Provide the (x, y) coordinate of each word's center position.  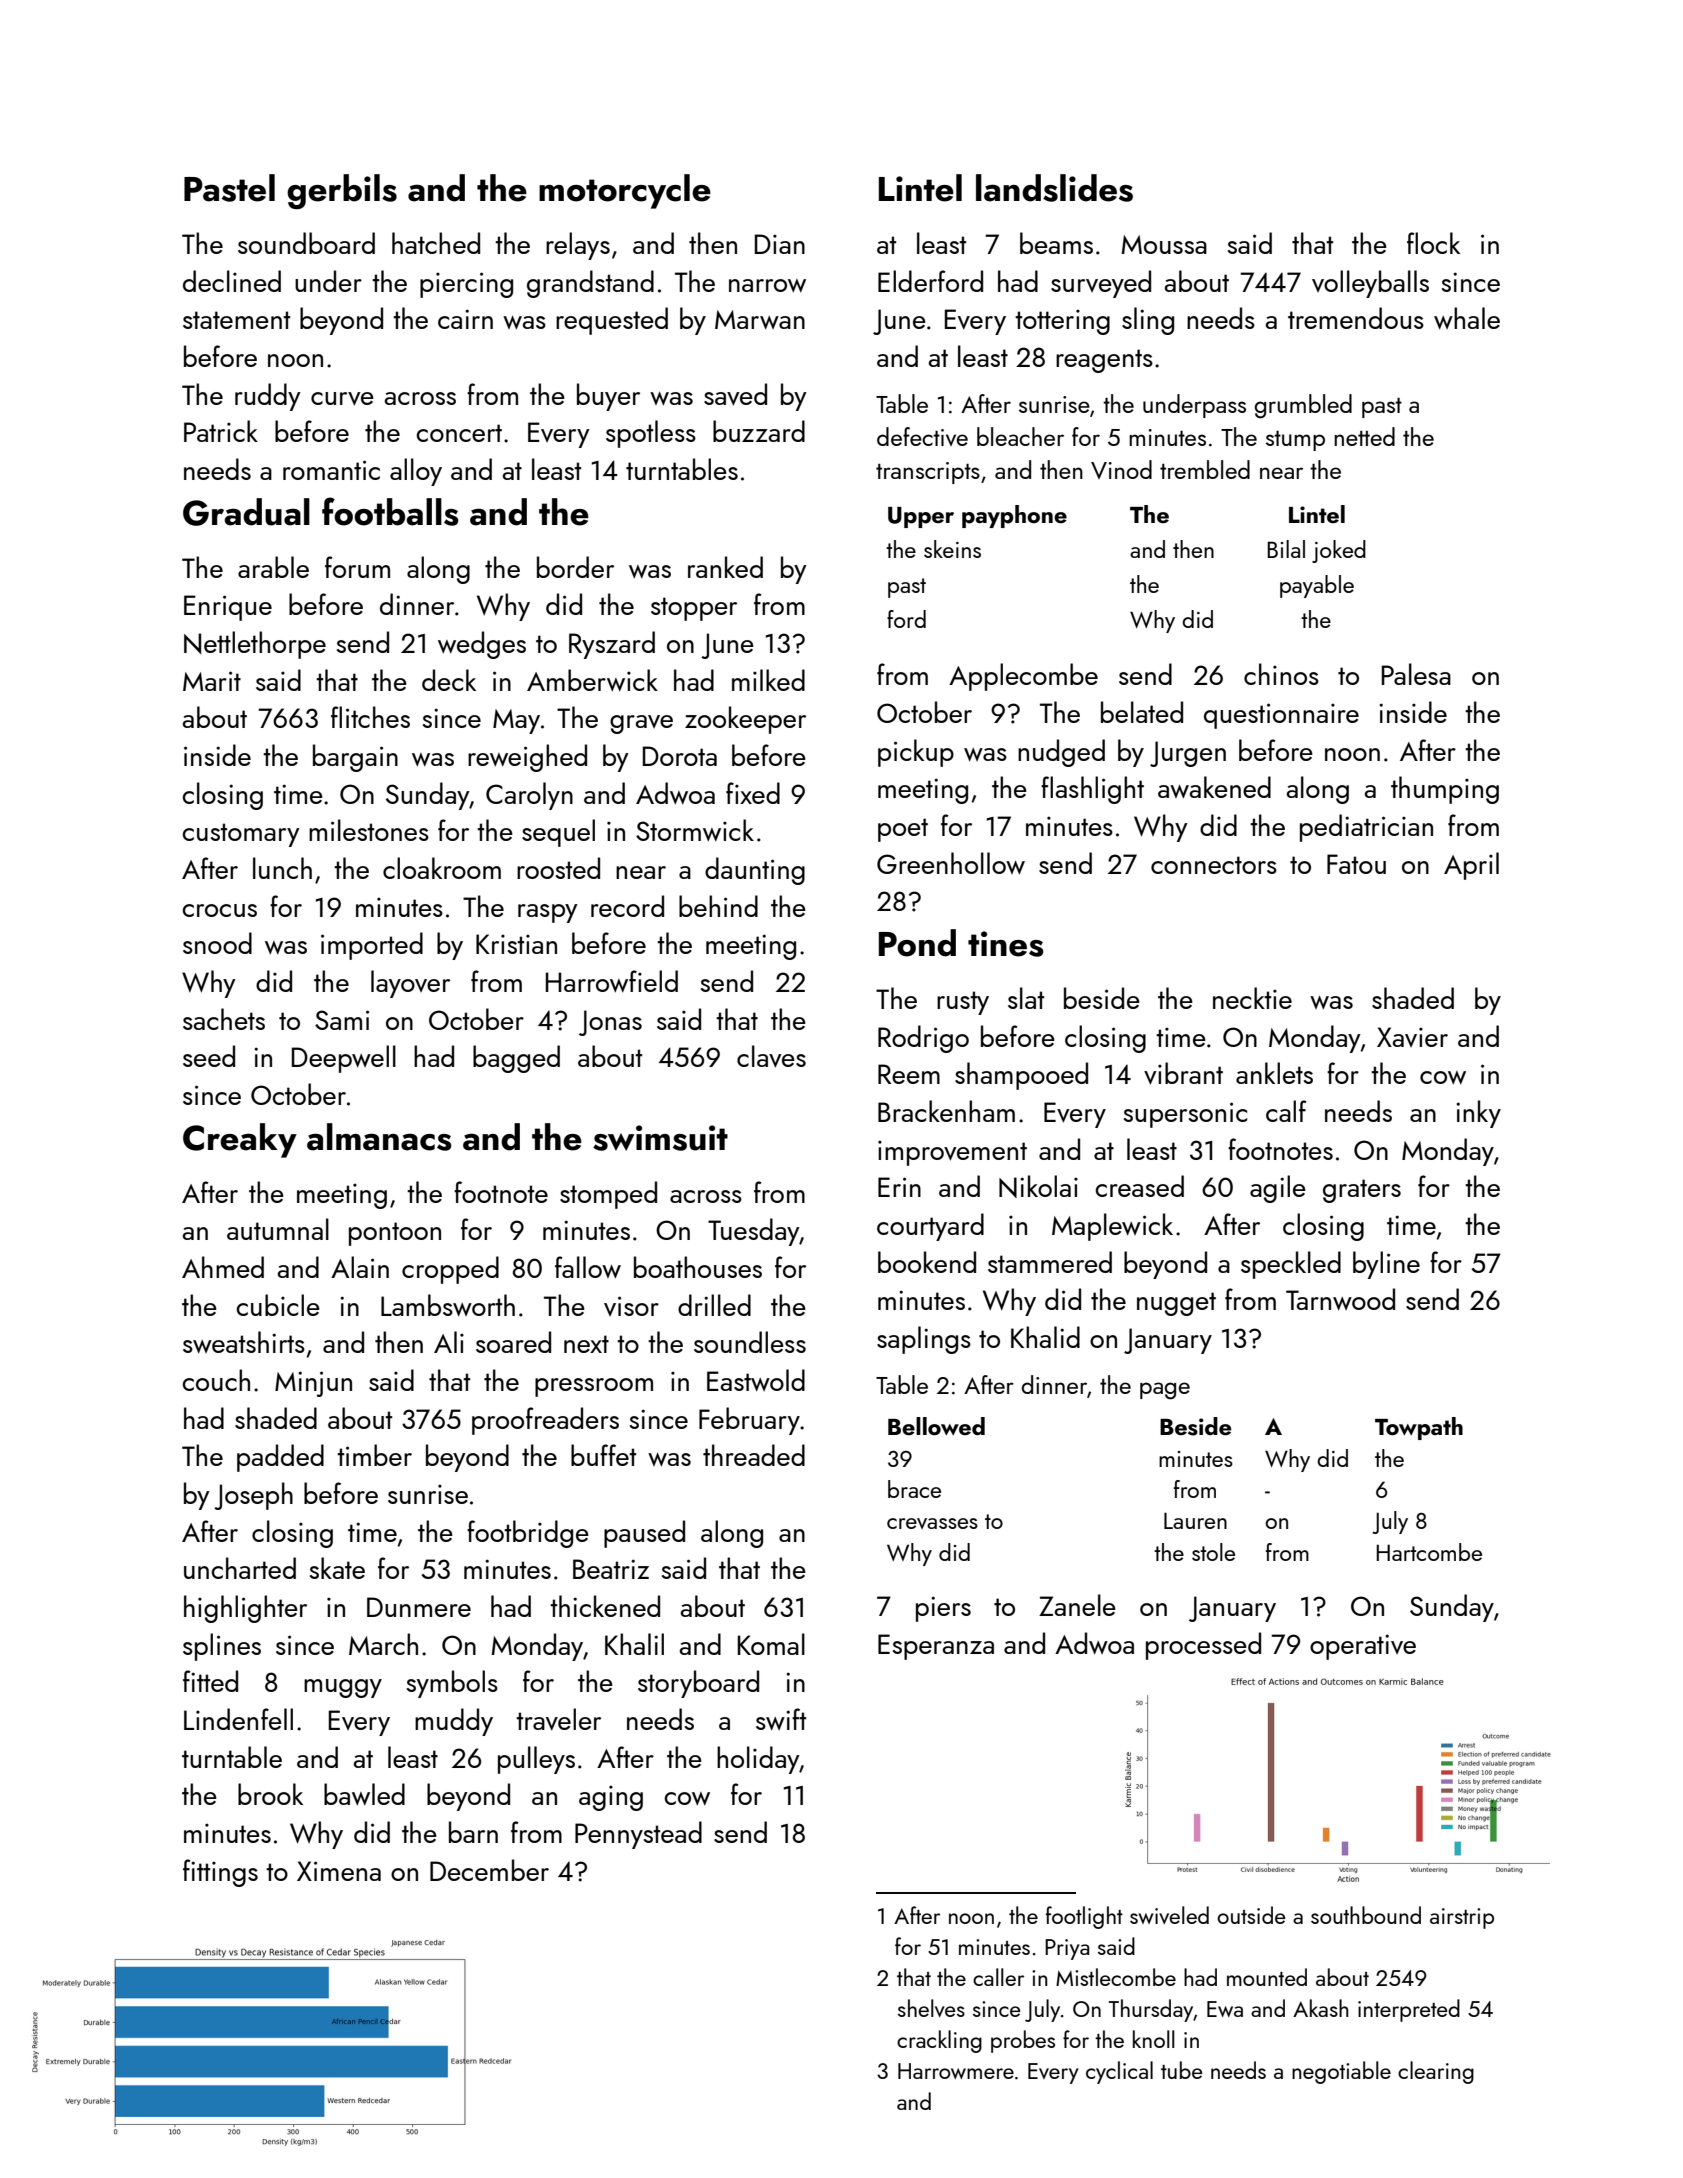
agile (1278, 1189)
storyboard (698, 1684)
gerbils (342, 191)
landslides (1054, 188)
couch (216, 1380)
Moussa (1164, 244)
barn (473, 1832)
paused (644, 1534)
